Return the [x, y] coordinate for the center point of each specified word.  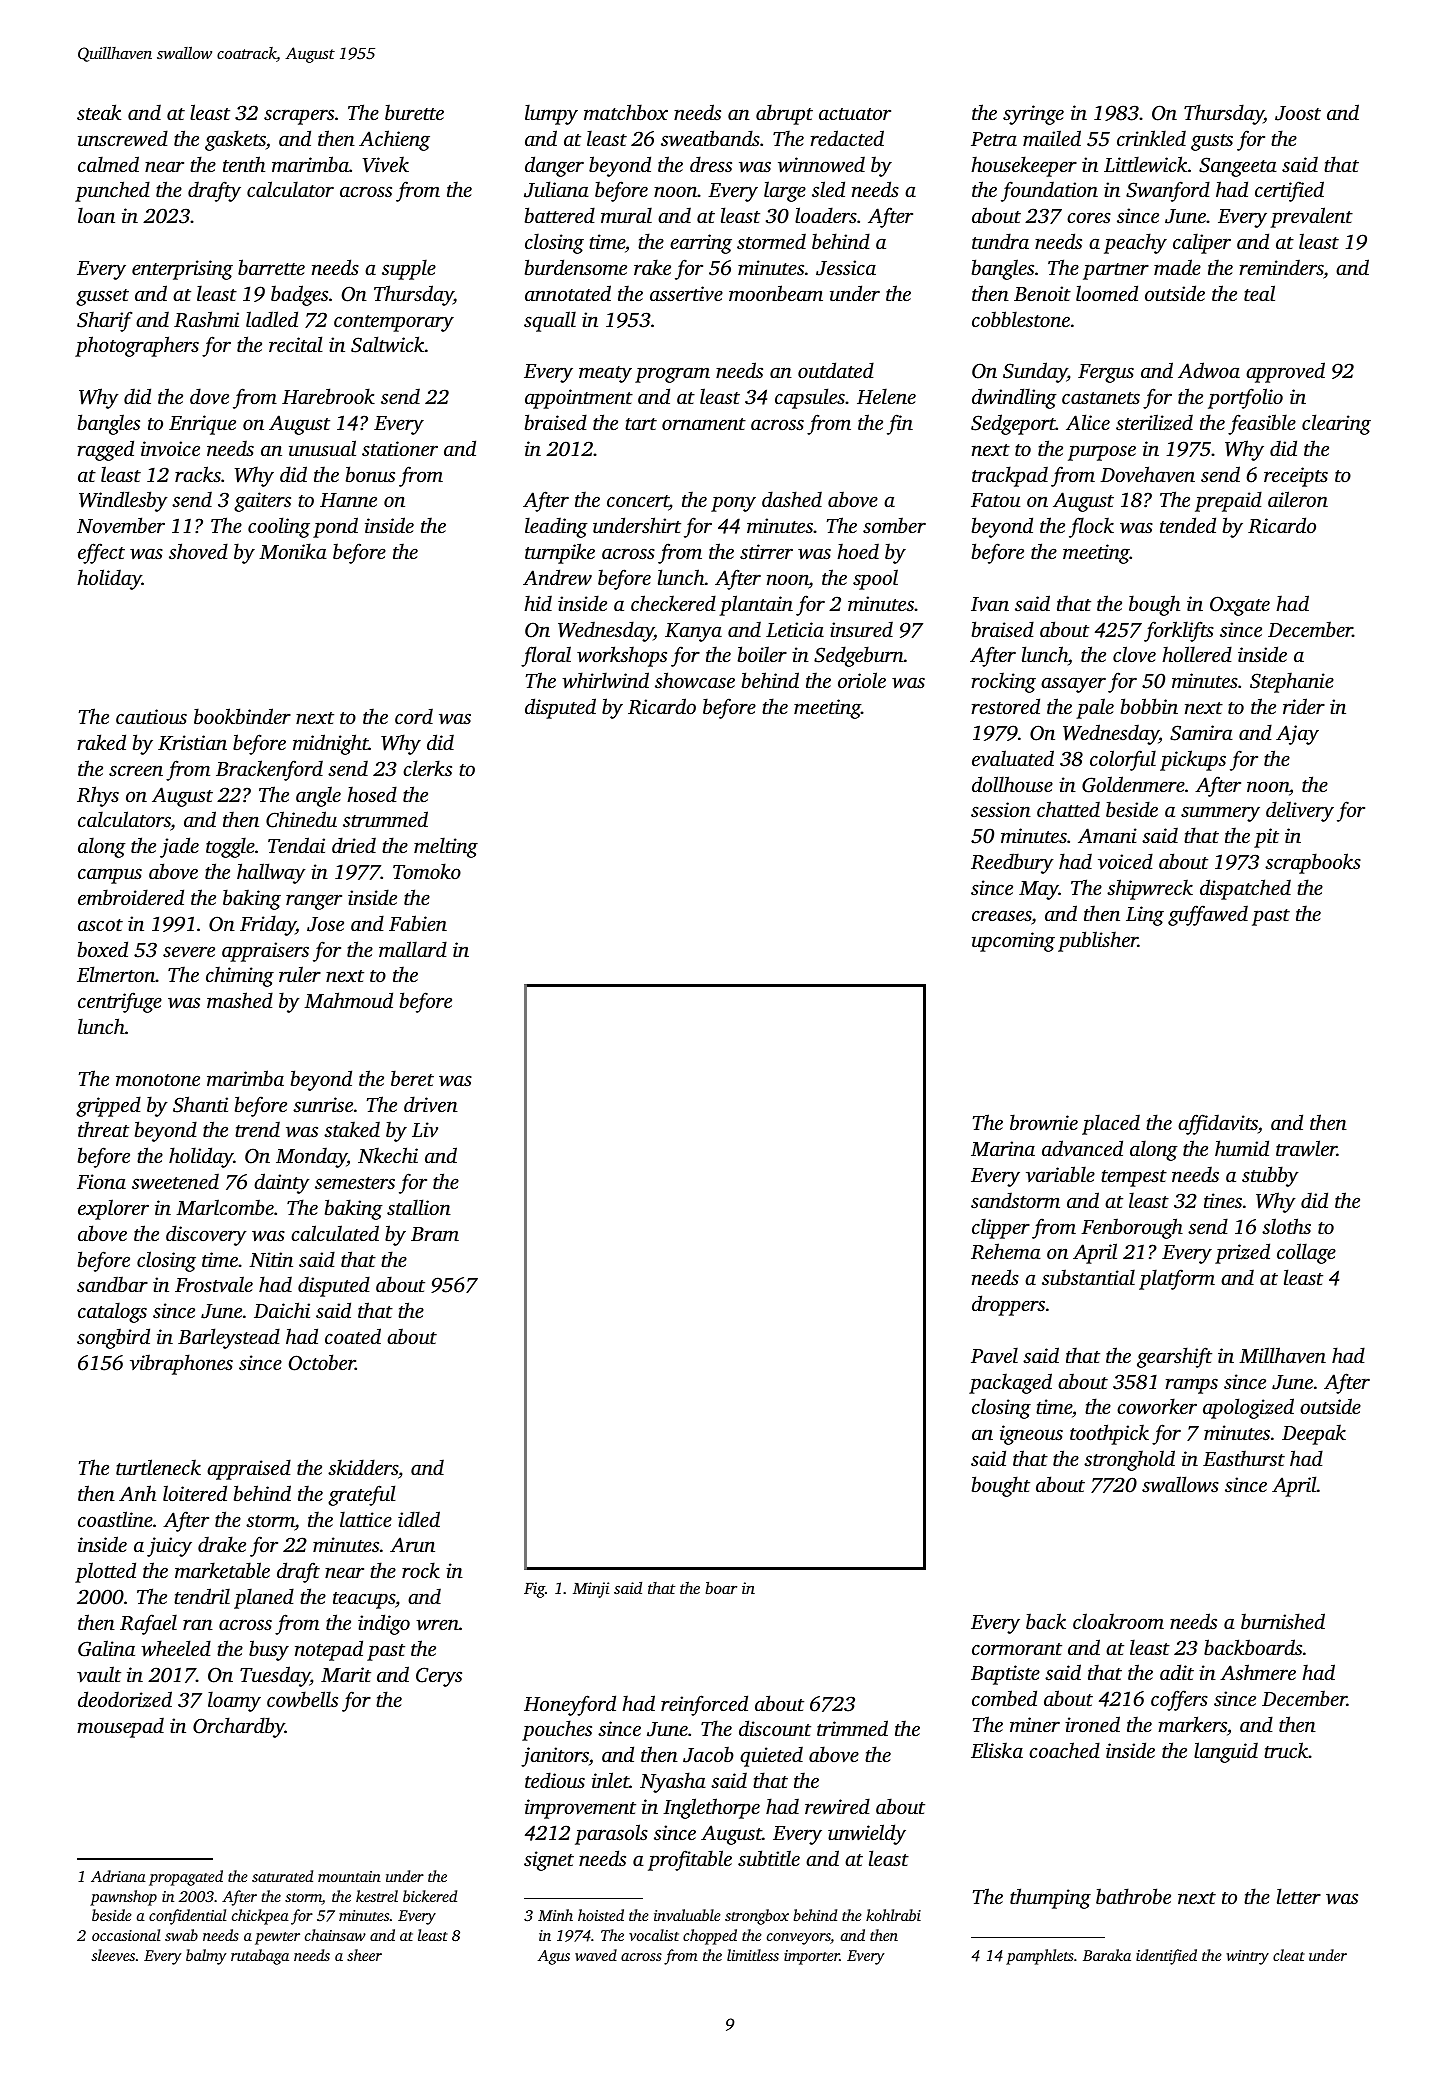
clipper [1001, 1228]
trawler [1306, 1148]
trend [257, 1129]
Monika [293, 551]
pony [733, 504]
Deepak [1314, 1434]
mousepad [120, 1727]
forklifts [1179, 631]
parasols [611, 1834]
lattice [366, 1519]
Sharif [104, 321]
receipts [1296, 477]
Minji [591, 1590]
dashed [792, 499]
